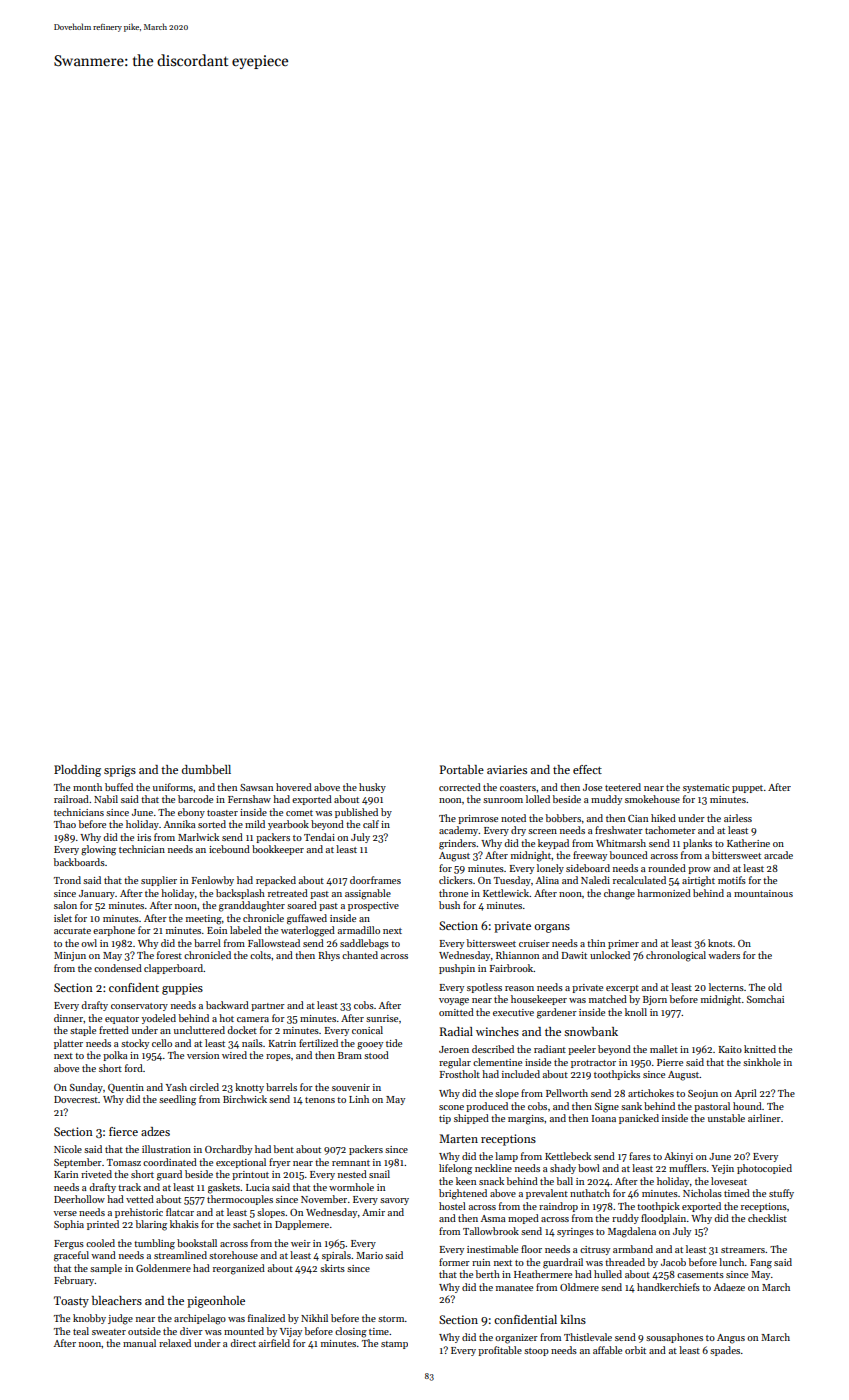 The width and height of the document is (849, 1400). Describe the element at coordinates (488, 1274) in the document. I see `berth` at that location.
